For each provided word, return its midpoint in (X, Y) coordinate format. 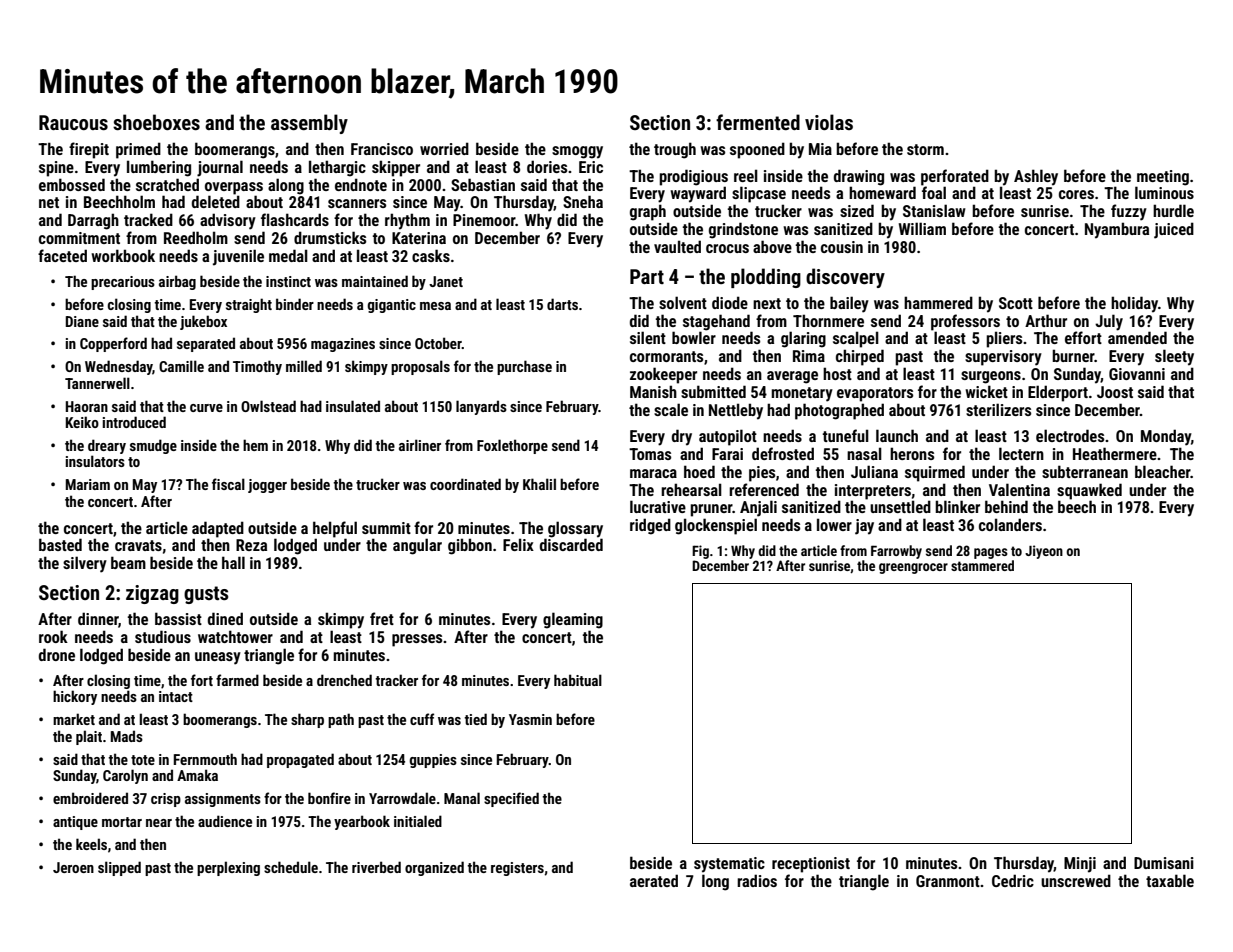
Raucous (73, 122)
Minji (1080, 865)
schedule (291, 867)
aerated (654, 880)
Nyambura (1117, 230)
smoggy (577, 152)
